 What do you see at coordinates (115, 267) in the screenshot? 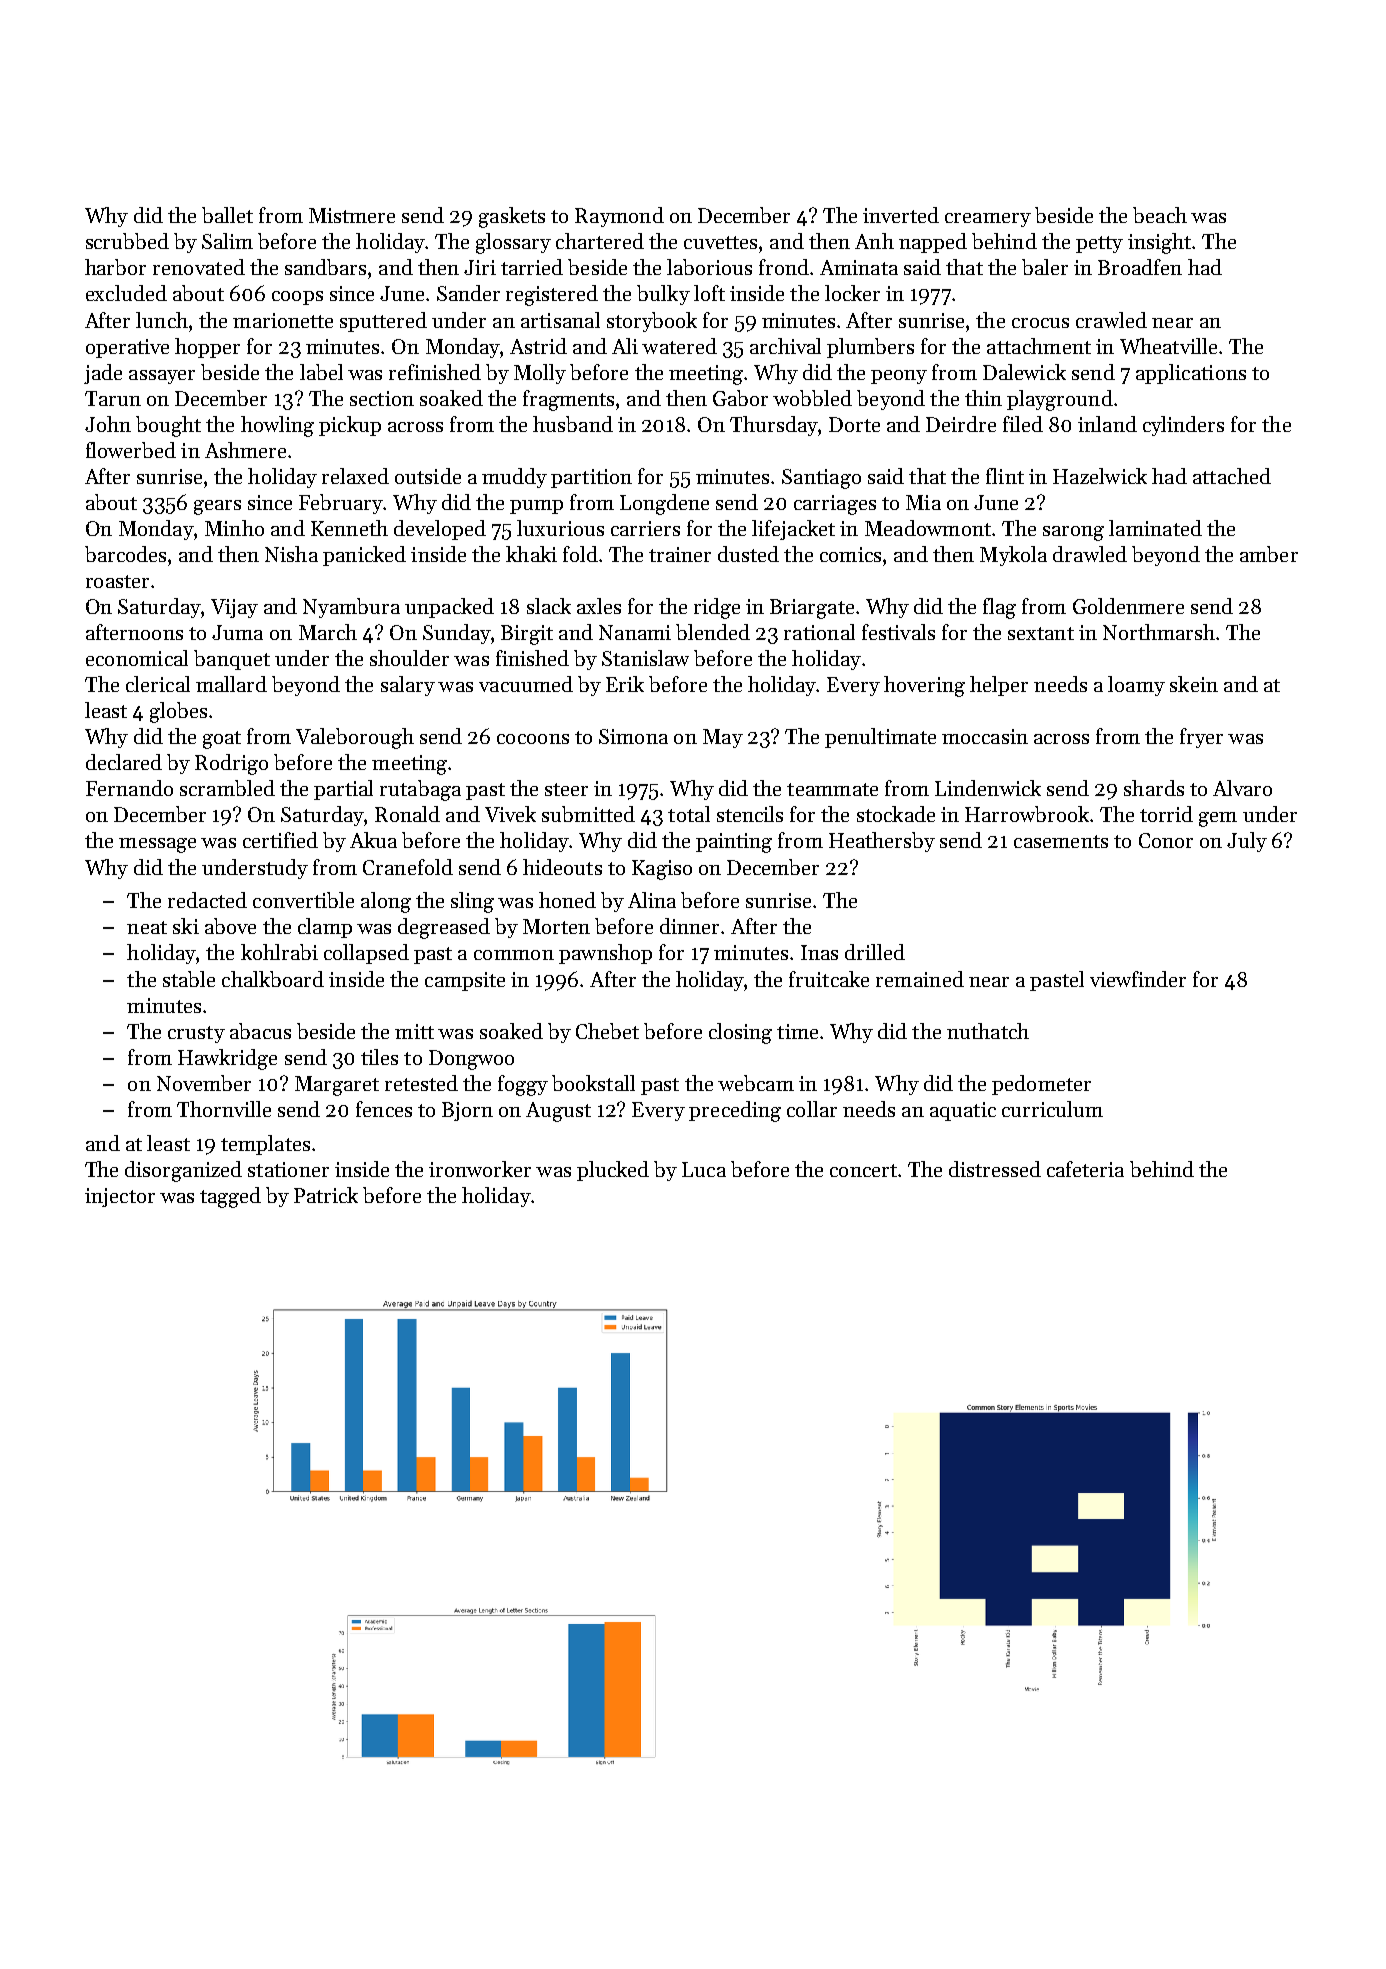
I see `harbor` at bounding box center [115, 267].
